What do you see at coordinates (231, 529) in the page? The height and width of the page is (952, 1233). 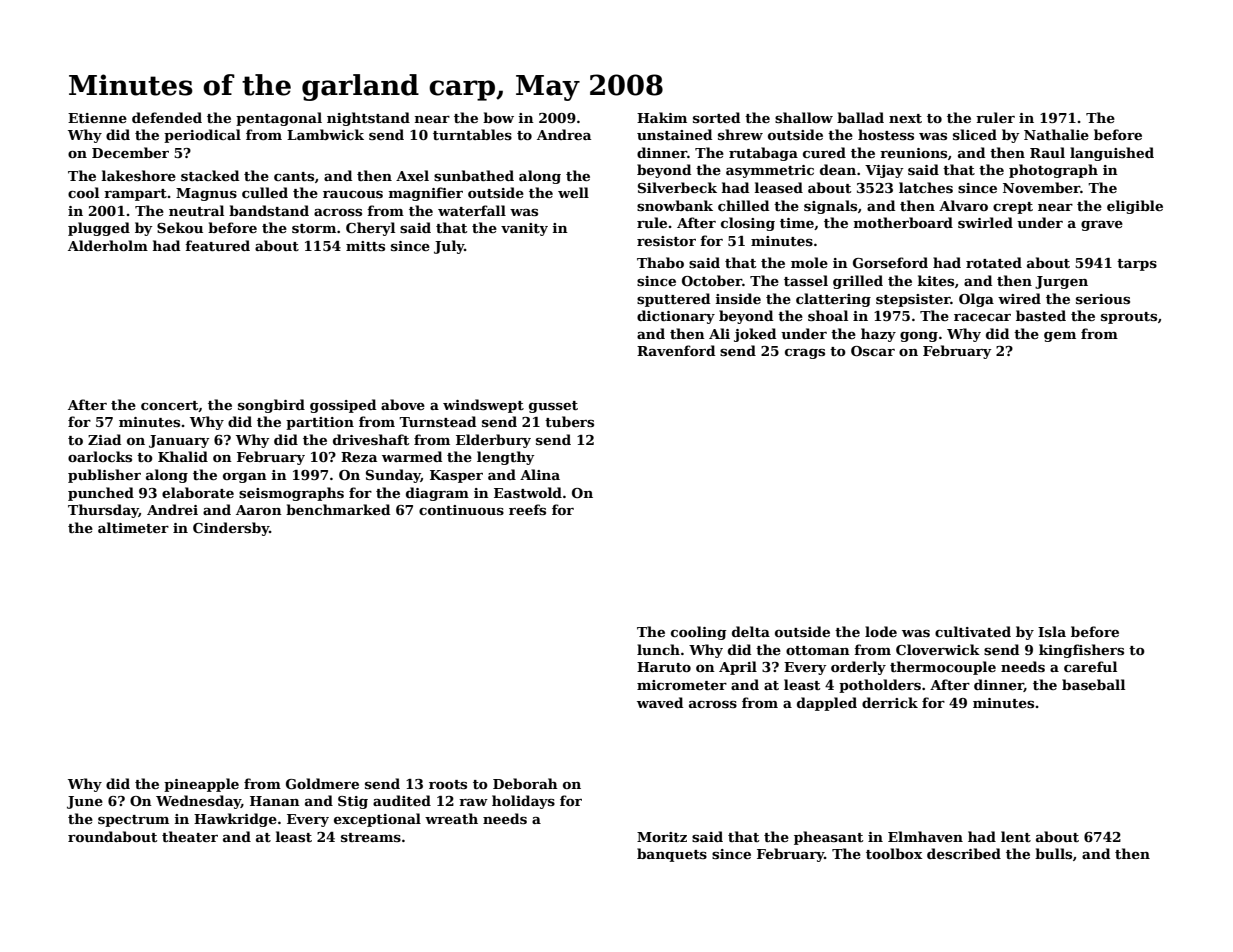 I see `Cindersby` at bounding box center [231, 529].
